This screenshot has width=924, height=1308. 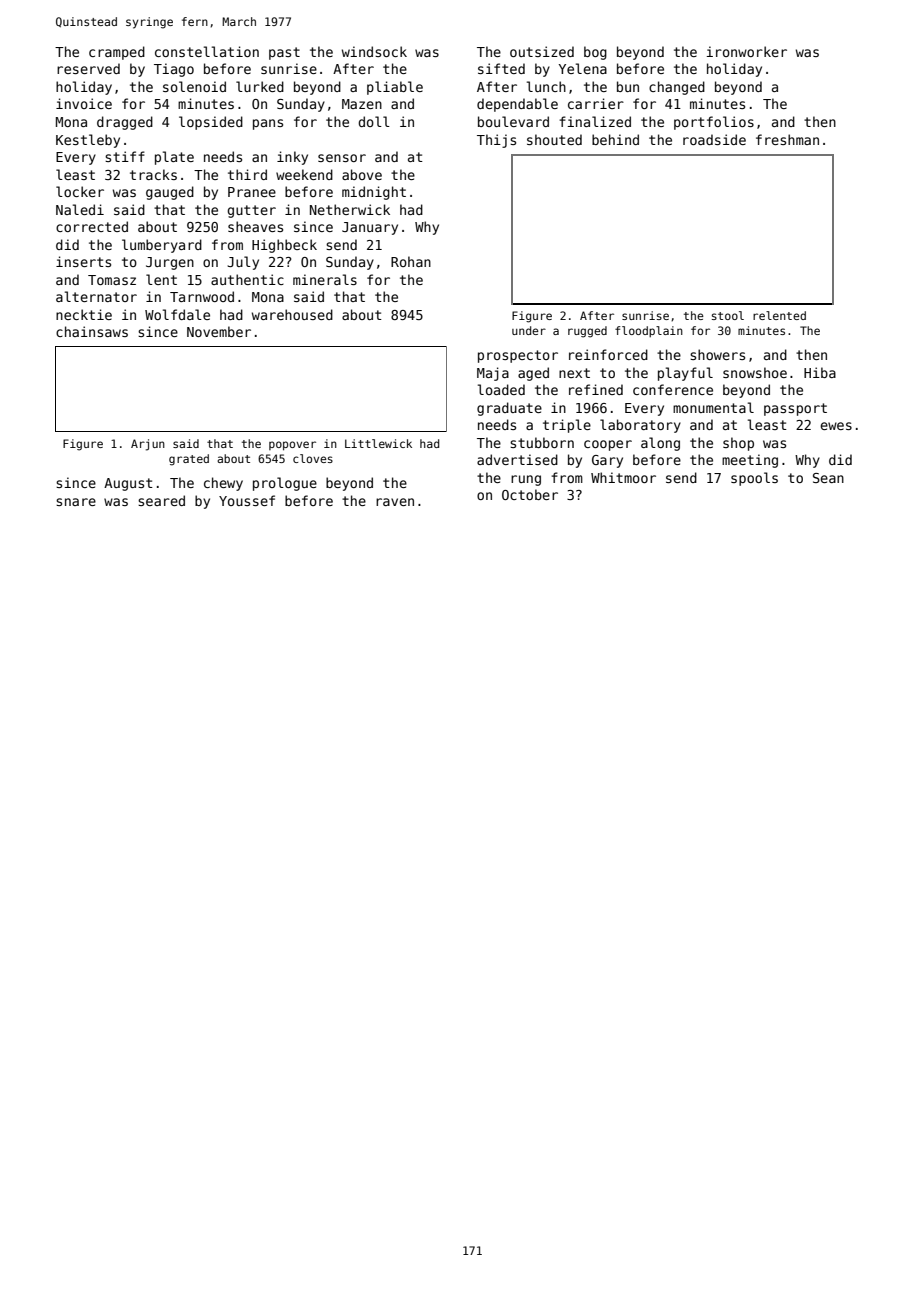 I want to click on raven, so click(x=395, y=502).
